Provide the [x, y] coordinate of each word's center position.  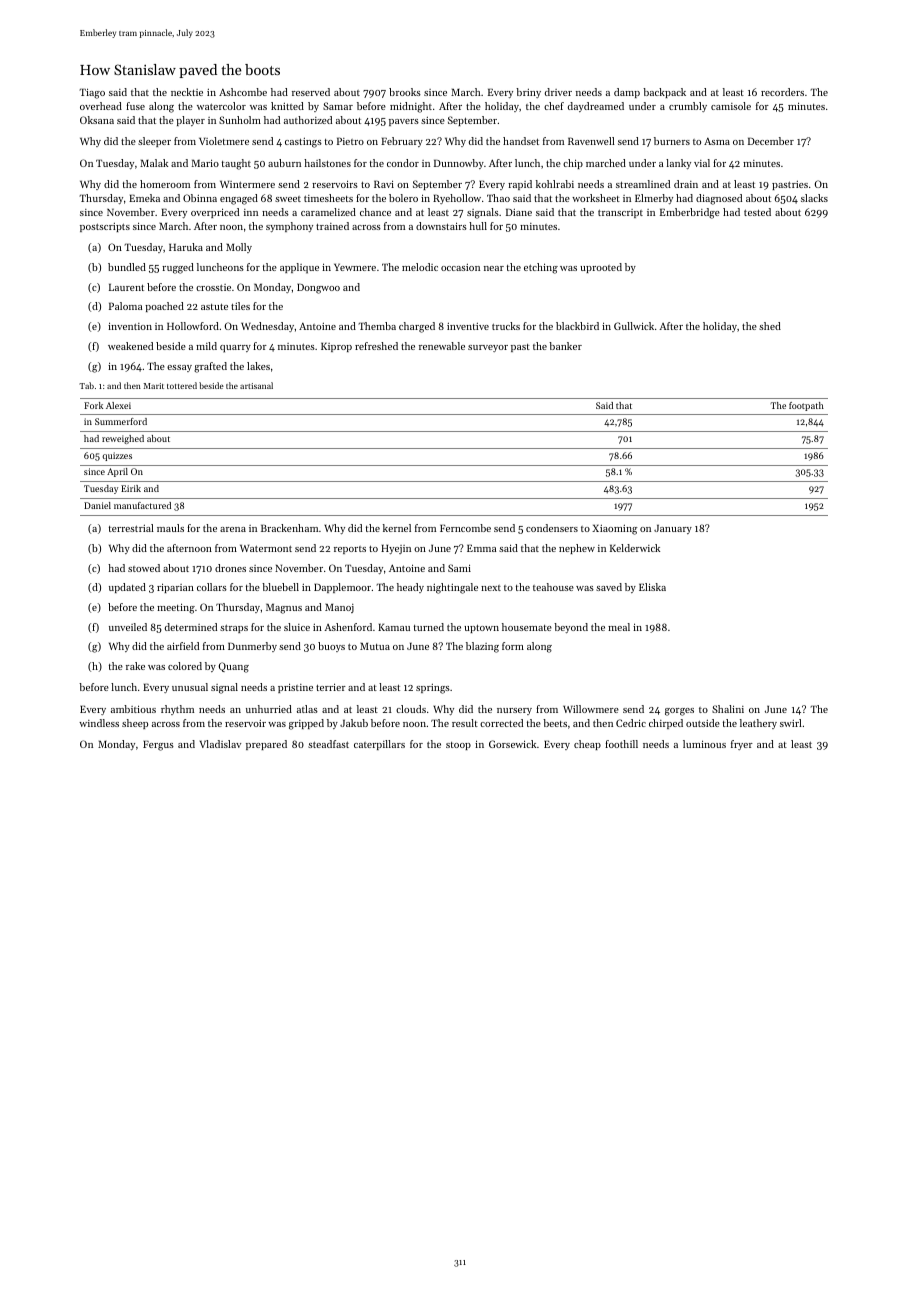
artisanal [256, 385]
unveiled [128, 627]
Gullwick [634, 326]
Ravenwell [591, 141]
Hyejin [396, 549]
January [673, 529]
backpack [664, 93]
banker [565, 346]
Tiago [92, 93]
